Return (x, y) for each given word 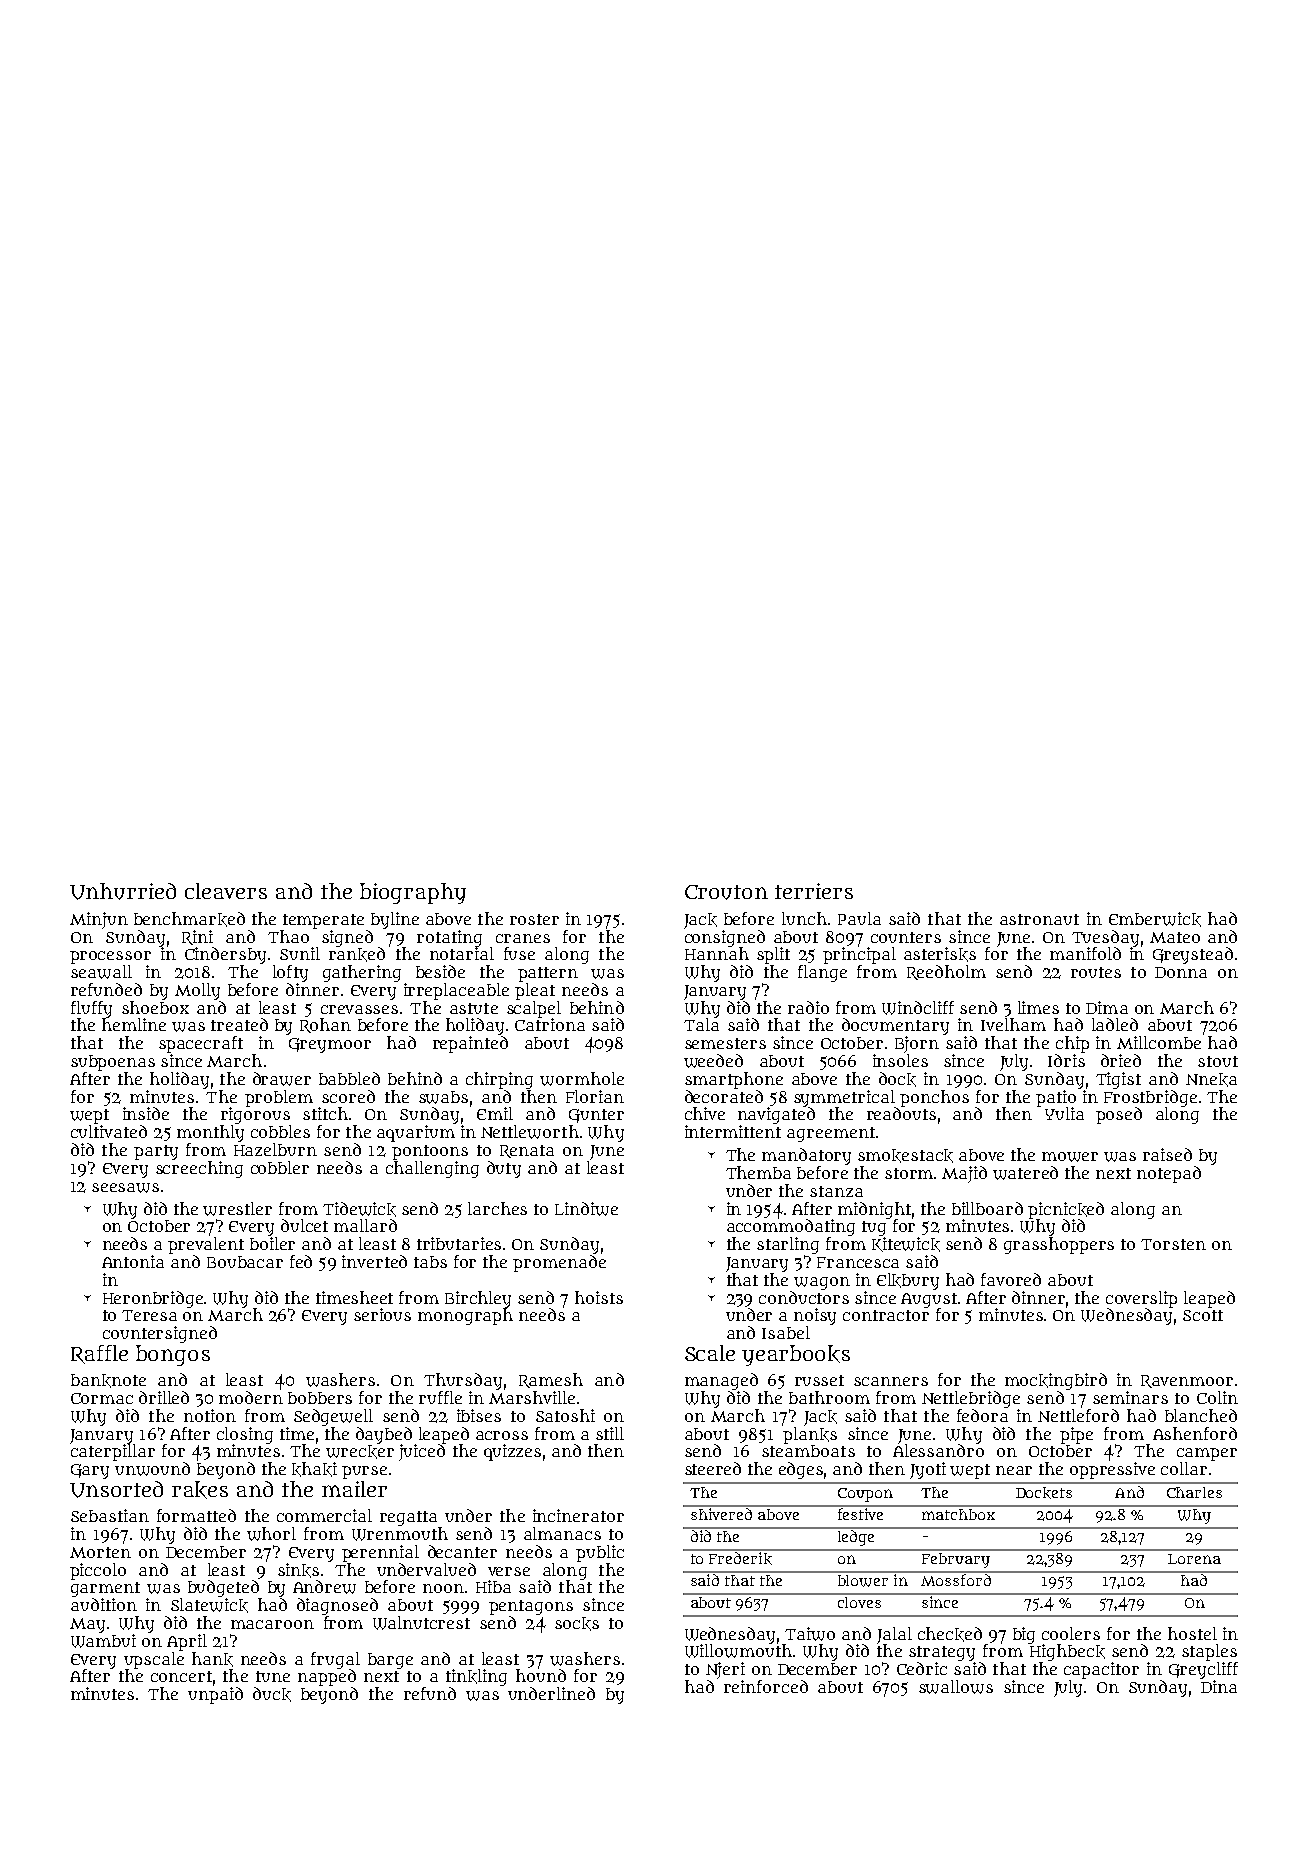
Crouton (726, 892)
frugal (335, 1660)
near (1014, 1470)
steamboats (808, 1451)
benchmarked (189, 919)
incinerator (578, 1515)
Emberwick (1155, 919)
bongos (173, 1355)
